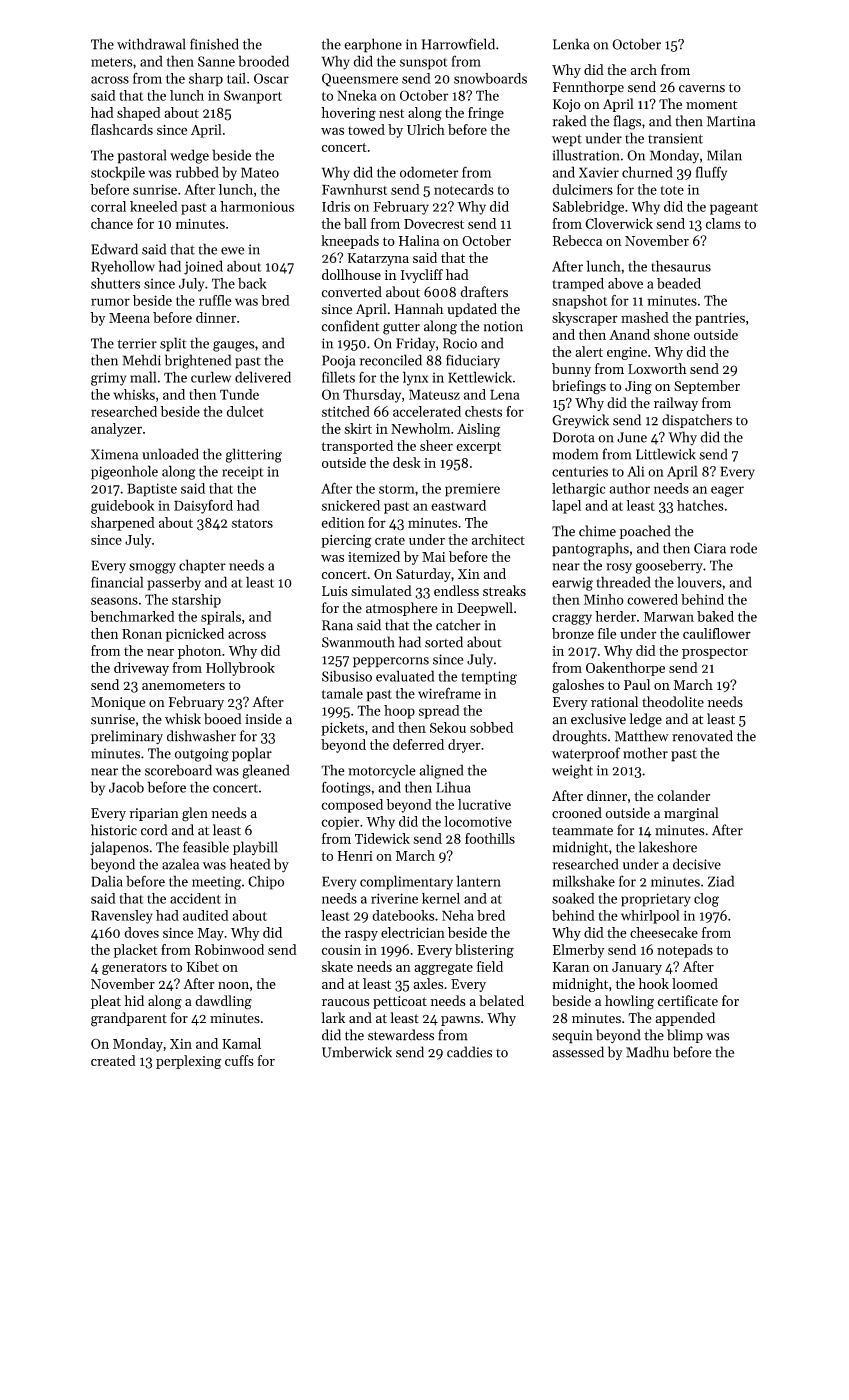 Image resolution: width=849 pixels, height=1400 pixels. What do you see at coordinates (571, 44) in the screenshot?
I see `Lenka` at bounding box center [571, 44].
